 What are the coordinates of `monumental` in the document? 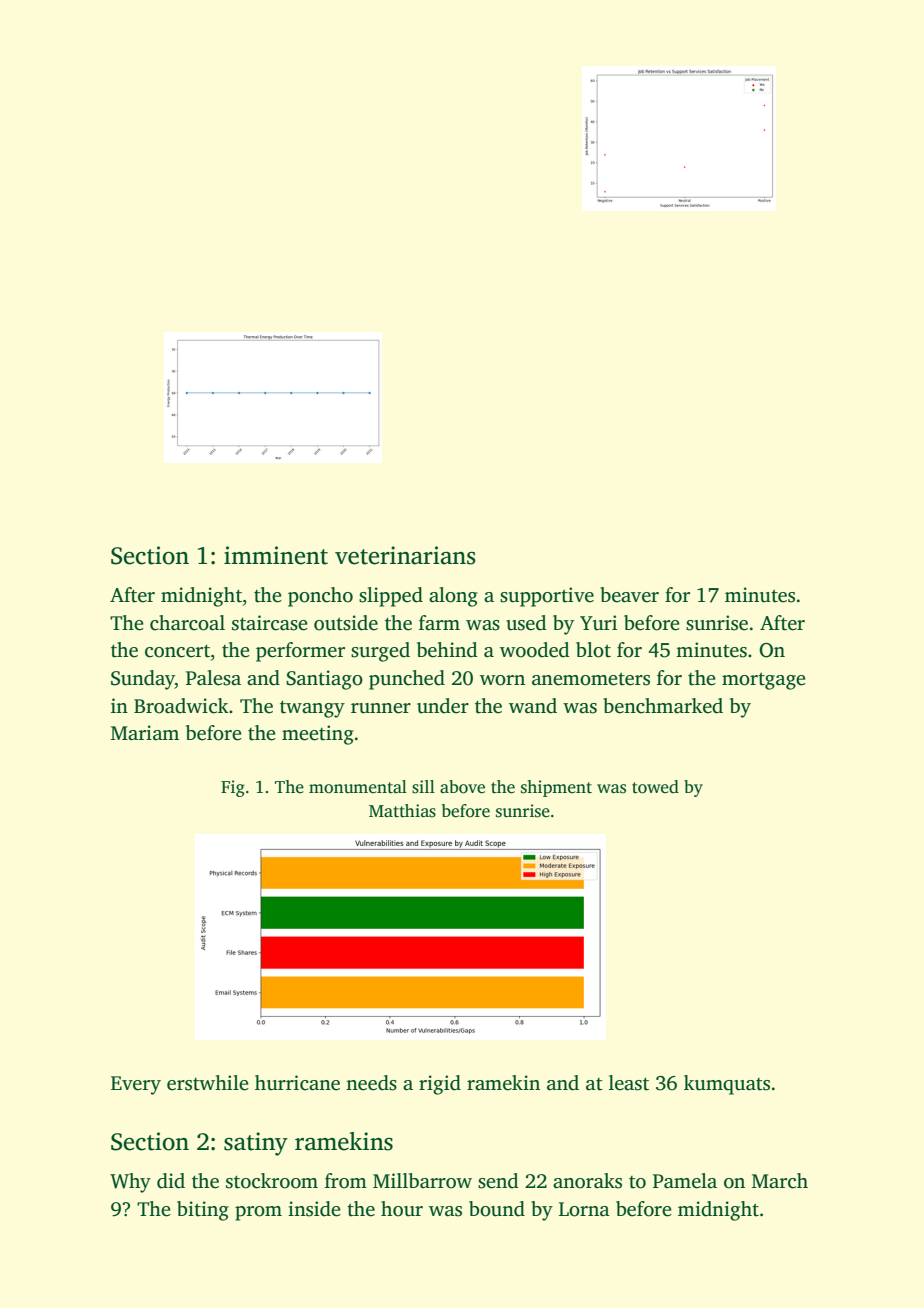 It's located at (358, 787).
